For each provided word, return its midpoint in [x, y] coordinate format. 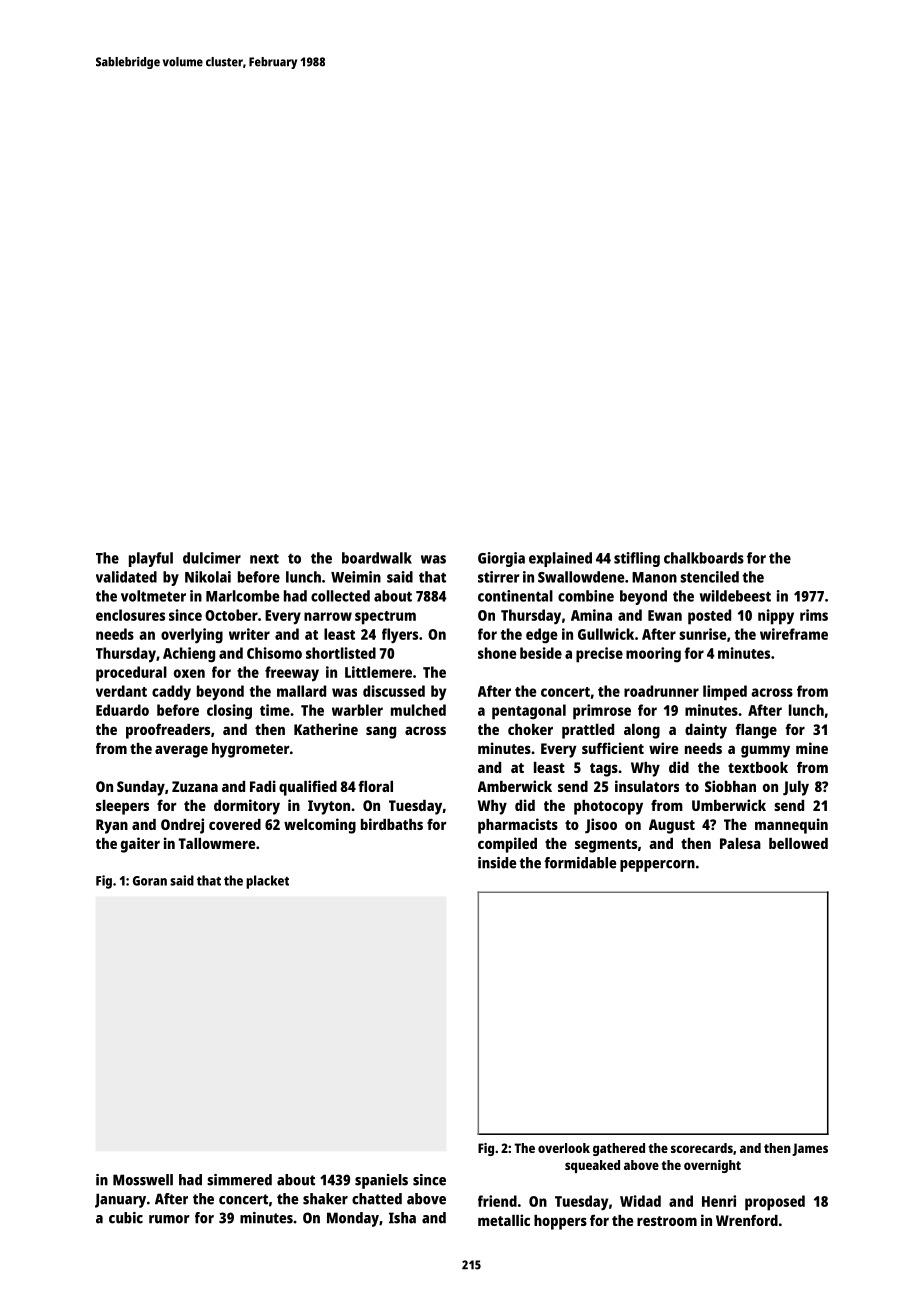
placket [267, 882]
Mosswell [143, 1180]
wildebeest [735, 596]
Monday [353, 1219]
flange [756, 731]
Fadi [263, 786]
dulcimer [212, 558]
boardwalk [377, 558]
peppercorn [657, 866]
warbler [357, 710]
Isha [402, 1218]
